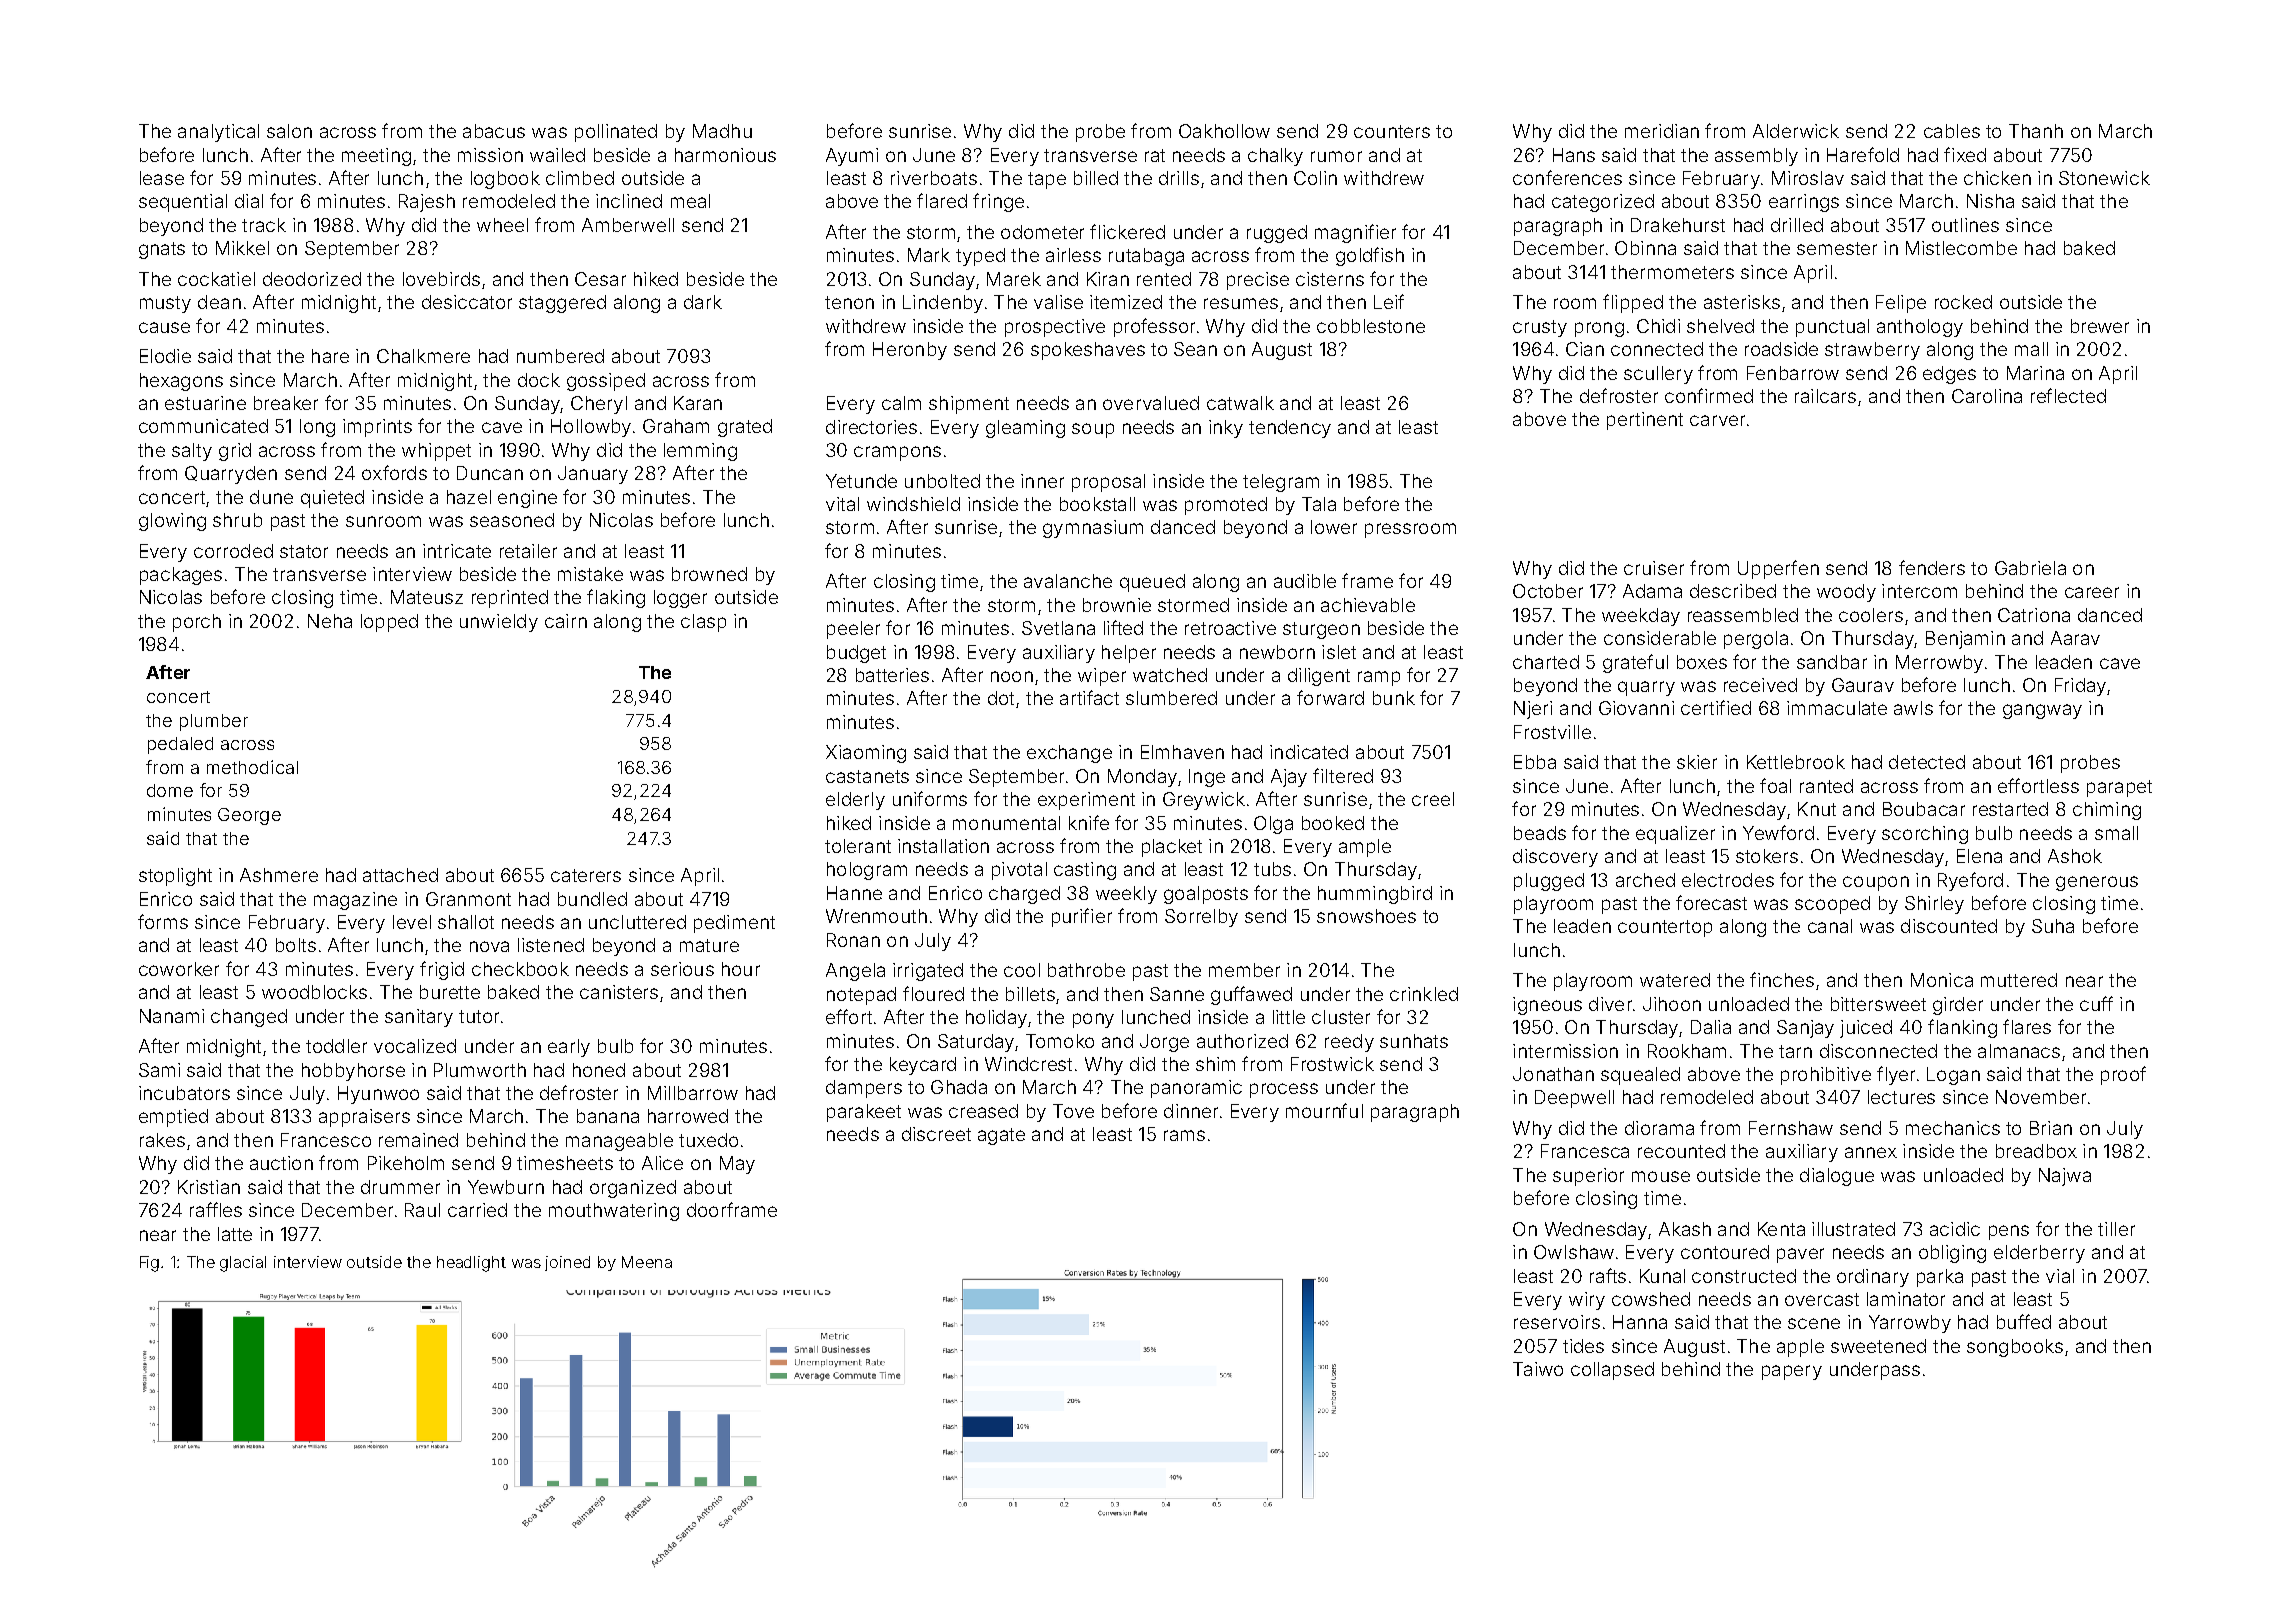  Describe the element at coordinates (252, 767) in the screenshot. I see `methodical` at that location.
